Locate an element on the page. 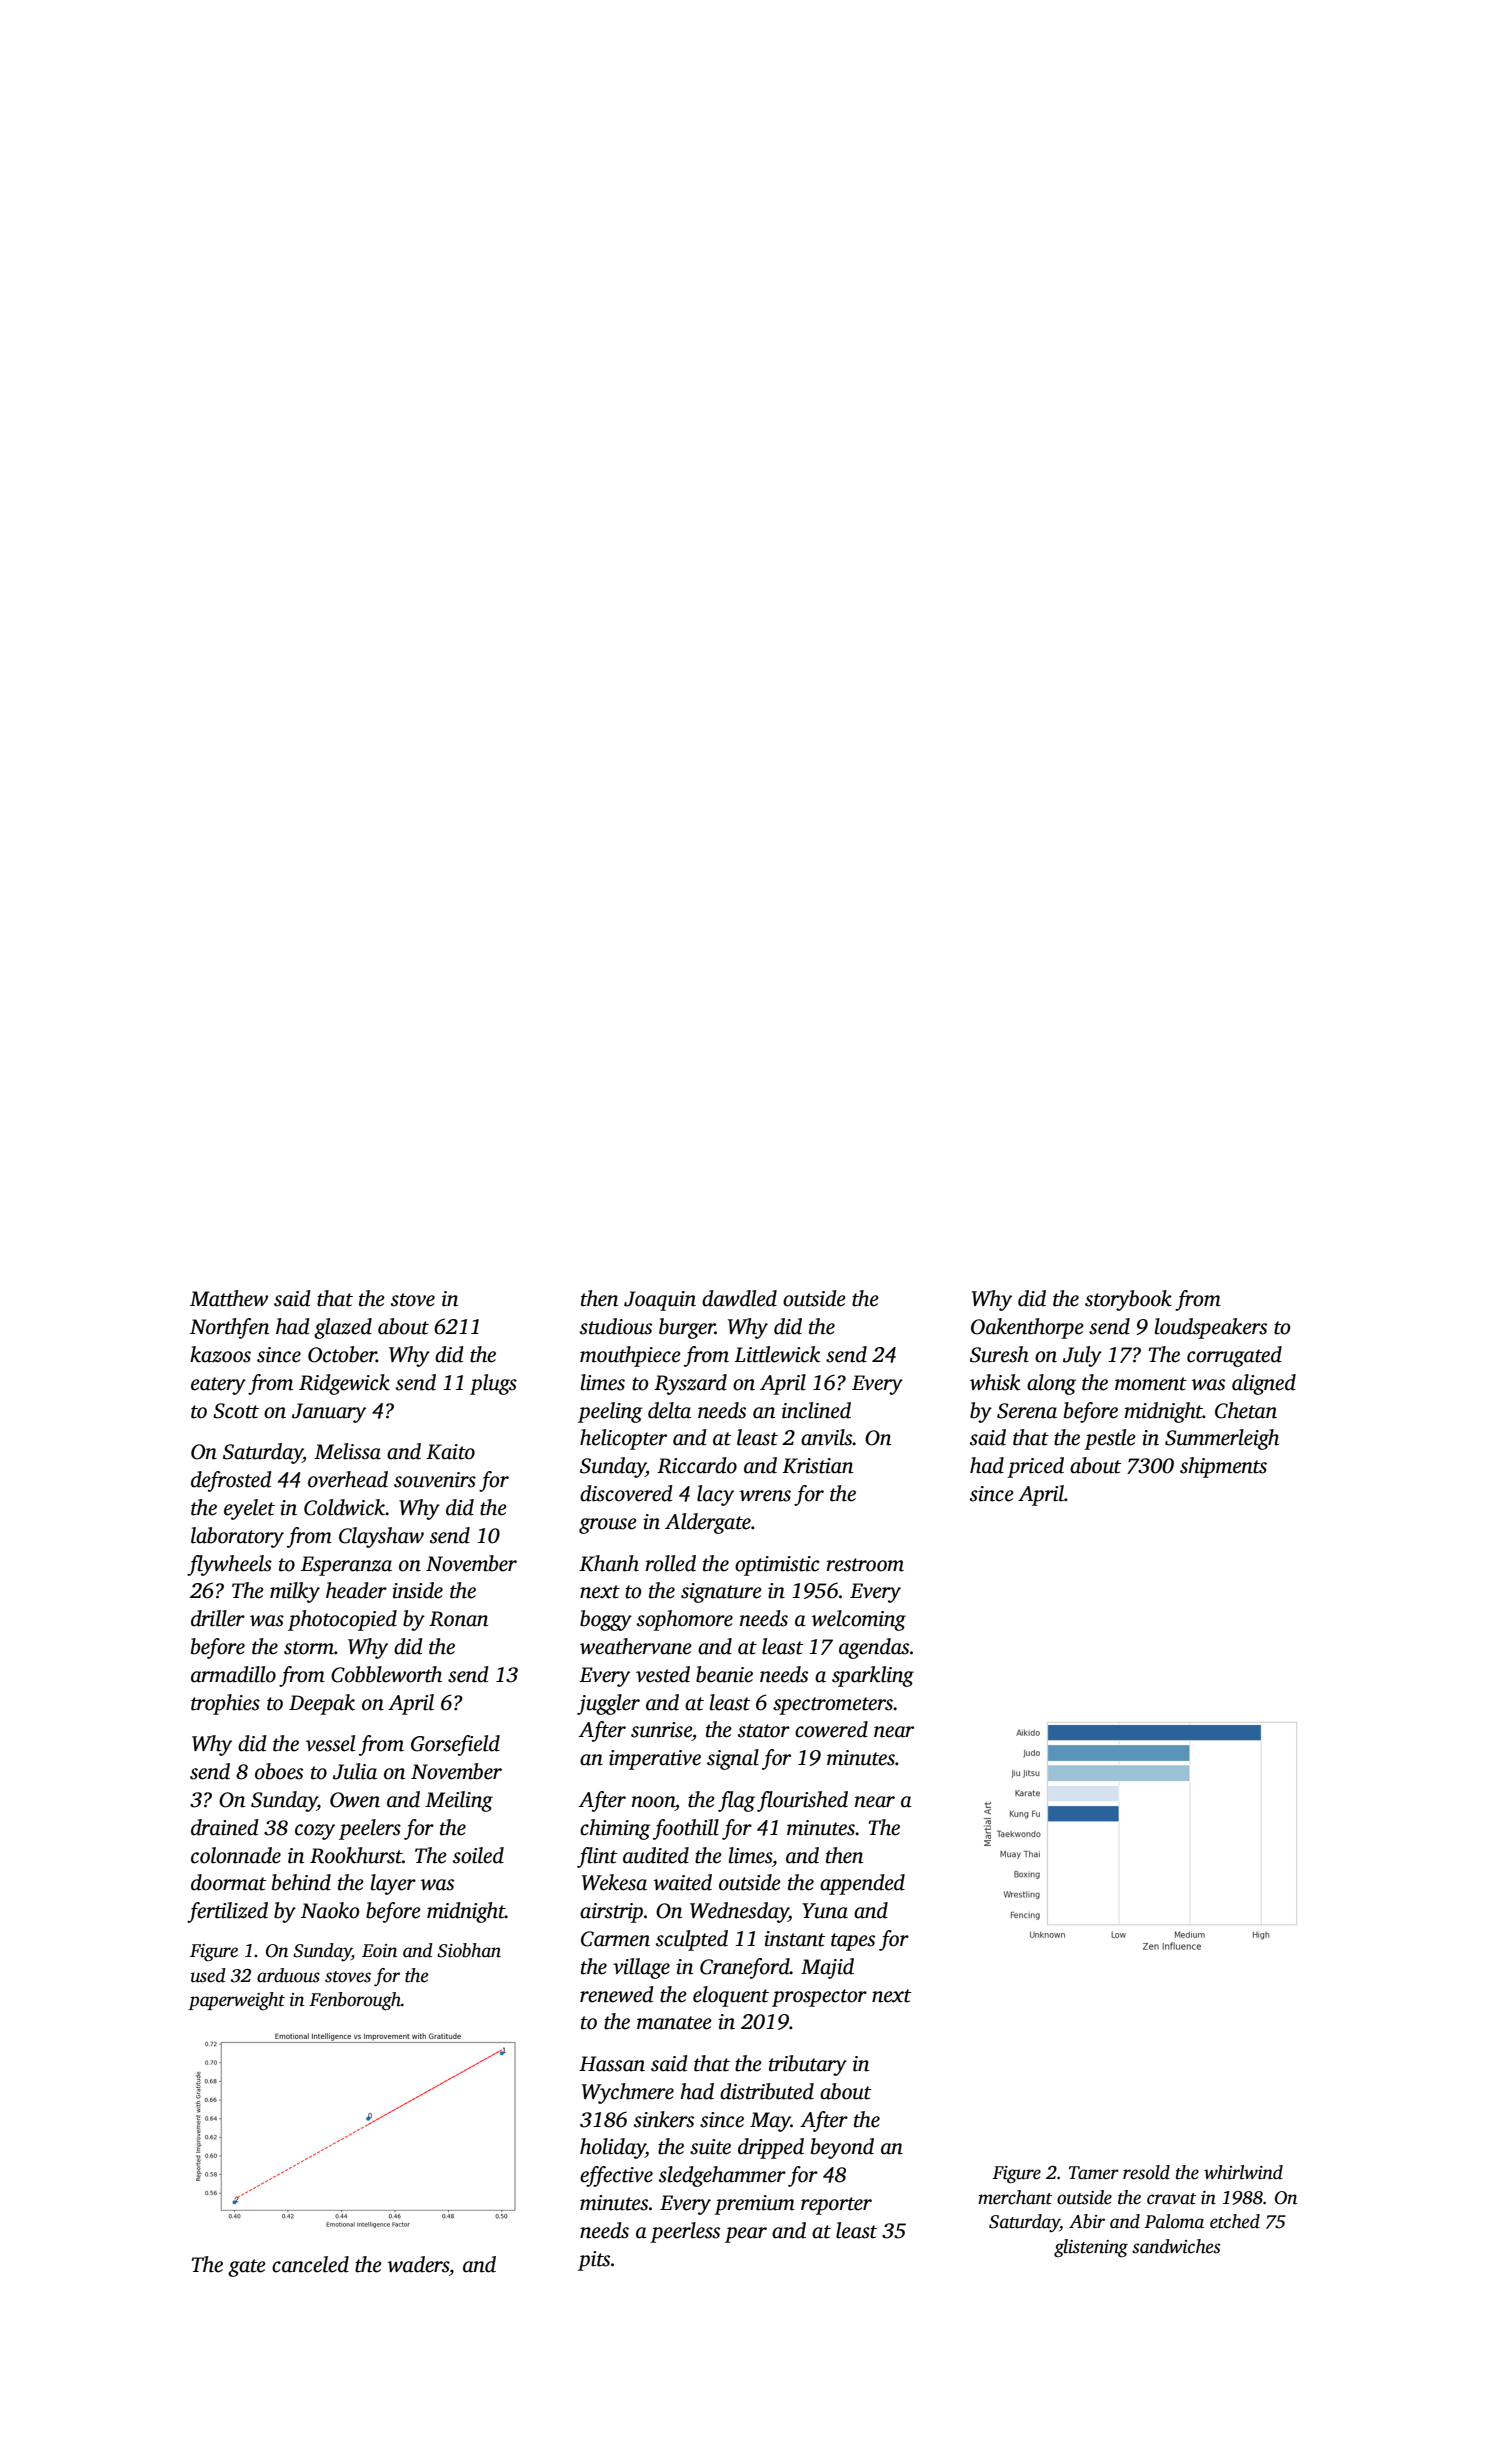 This image has width=1496, height=2464. flourished is located at coordinates (802, 1801).
